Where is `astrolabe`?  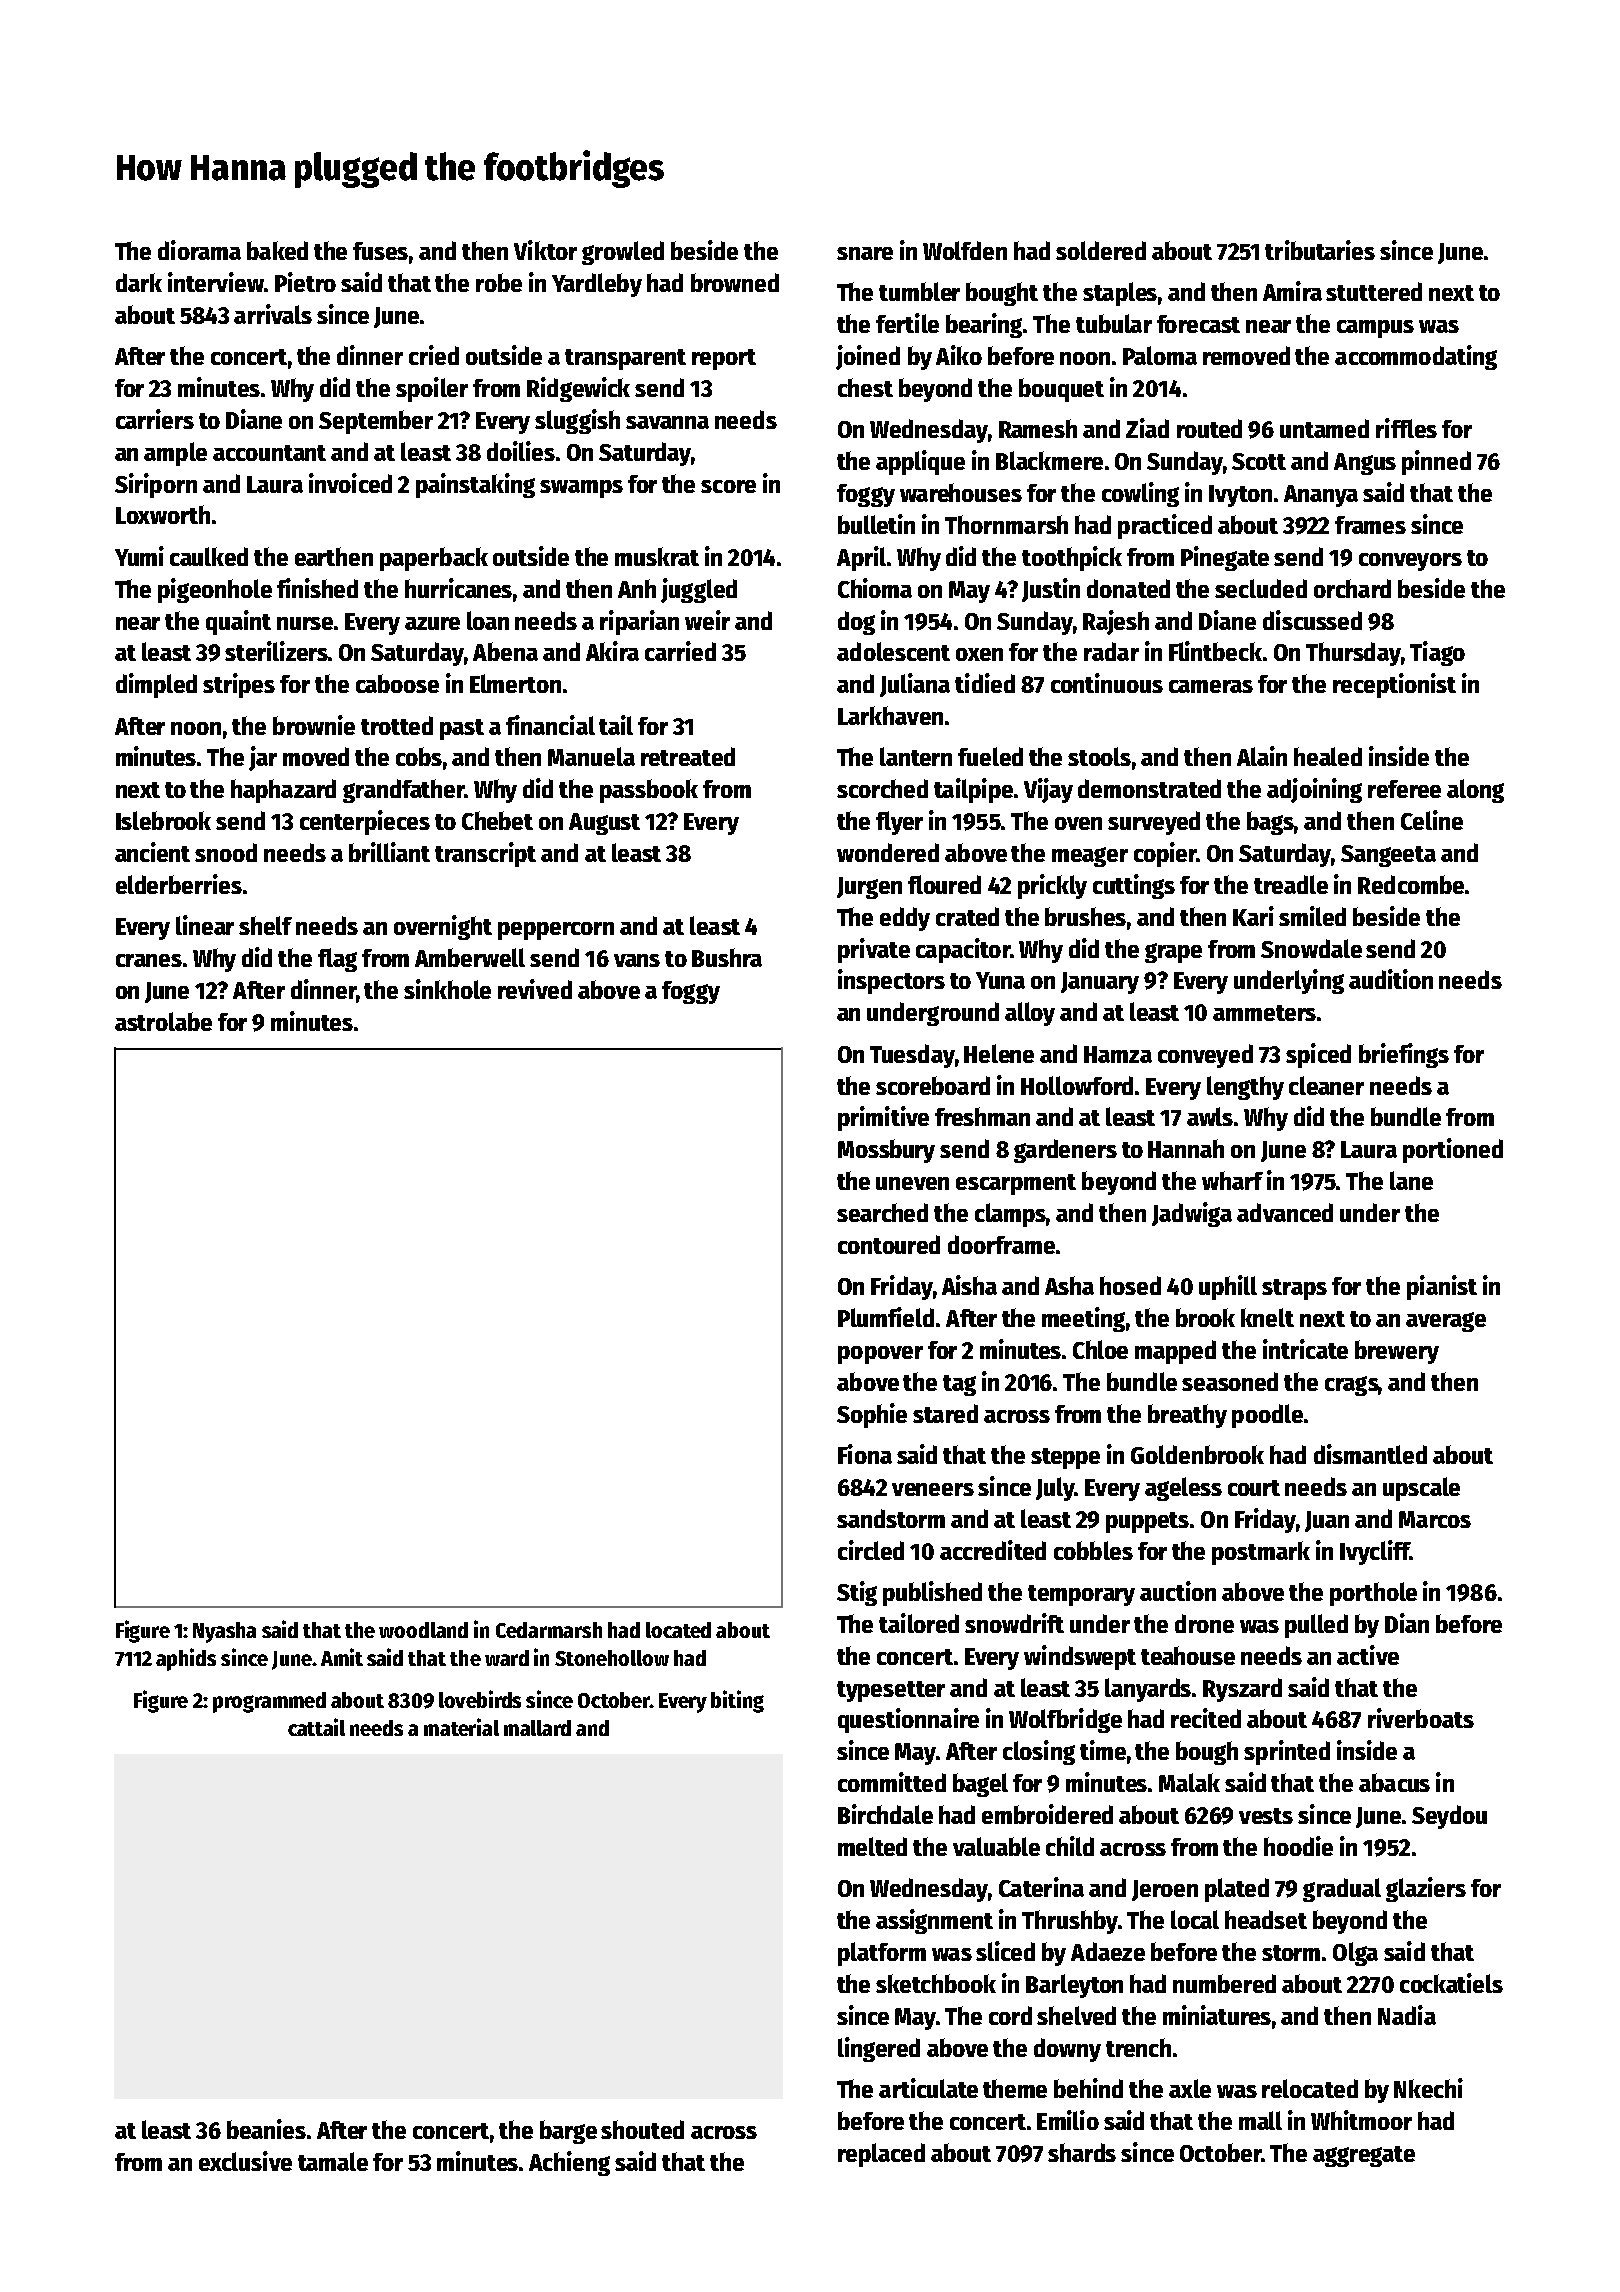
astrolabe is located at coordinates (163, 1021).
